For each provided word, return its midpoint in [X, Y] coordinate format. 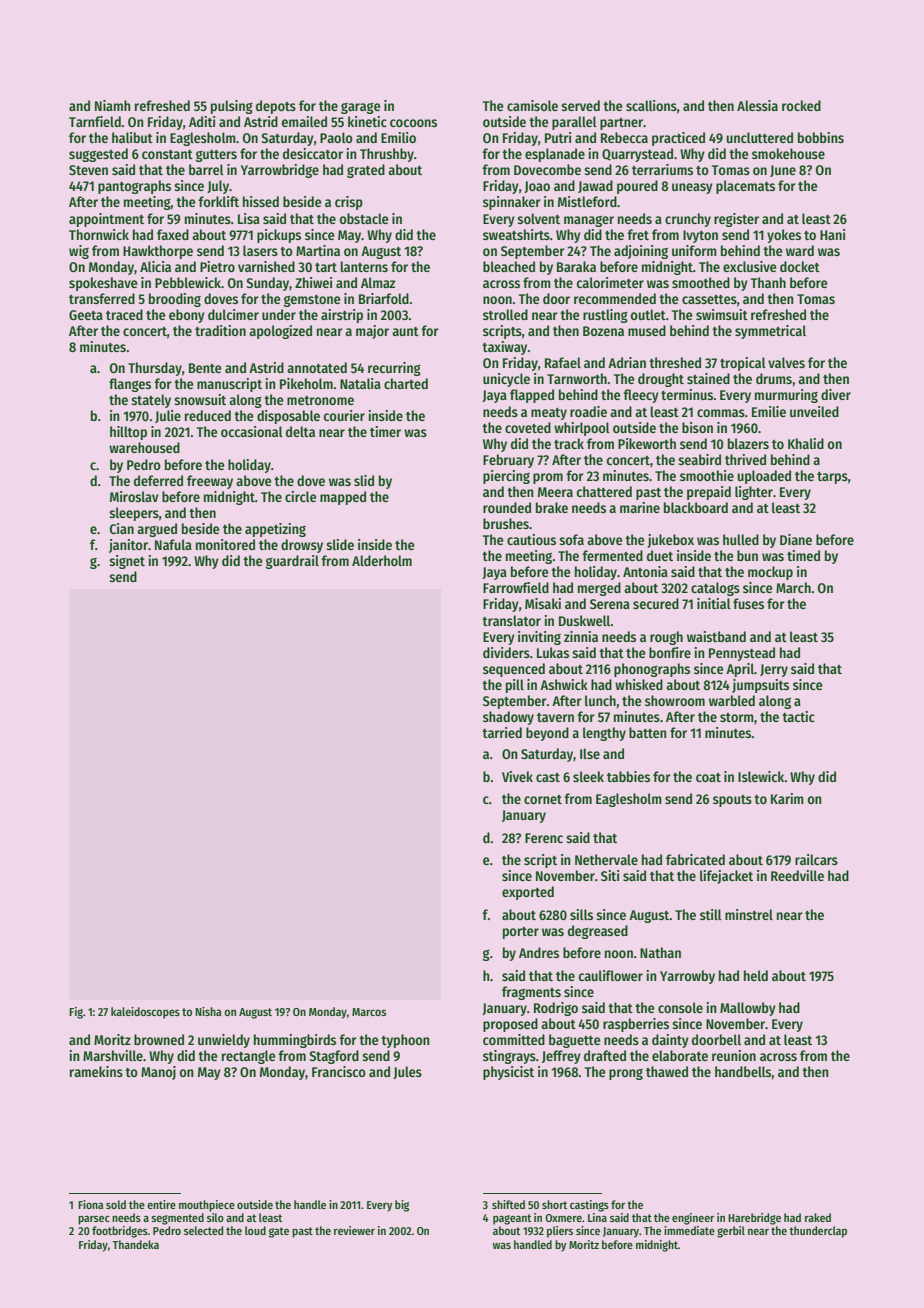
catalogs [715, 589]
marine [640, 507]
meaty [549, 414]
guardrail [292, 562]
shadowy [508, 718]
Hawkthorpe [158, 252]
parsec [94, 1220]
